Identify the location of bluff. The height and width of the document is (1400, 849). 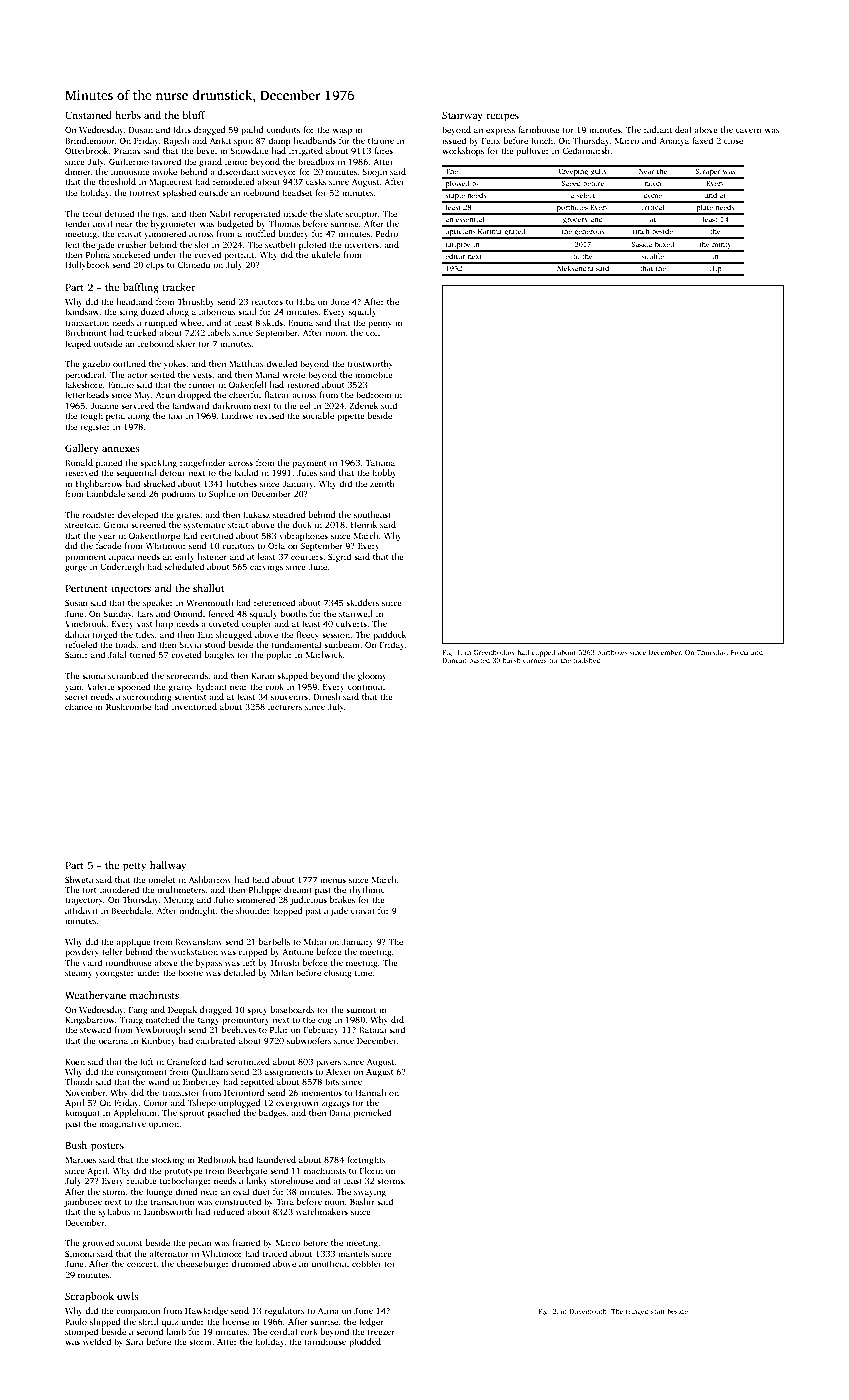
(193, 115).
